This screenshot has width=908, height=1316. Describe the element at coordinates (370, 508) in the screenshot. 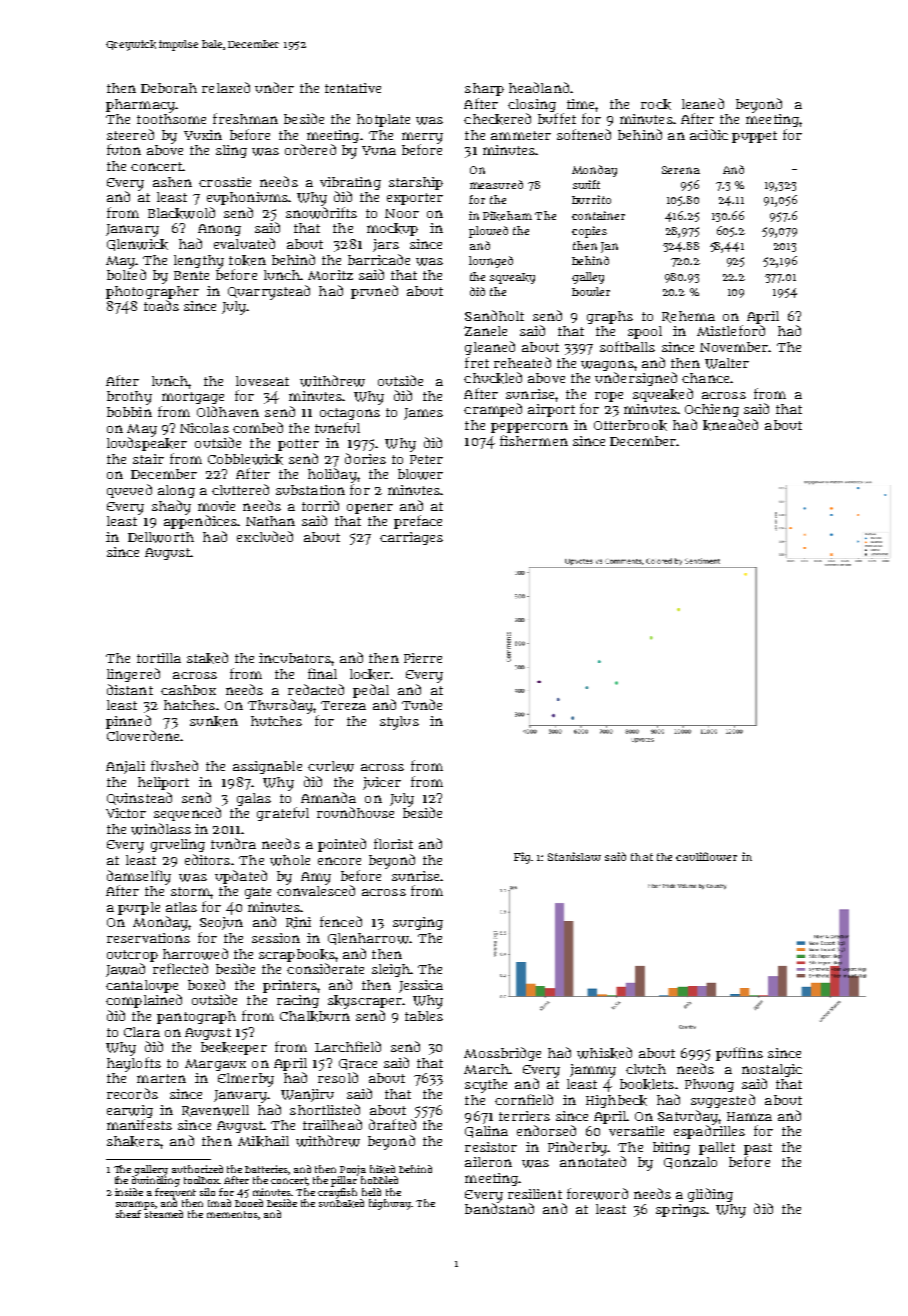

I see `opener` at that location.
